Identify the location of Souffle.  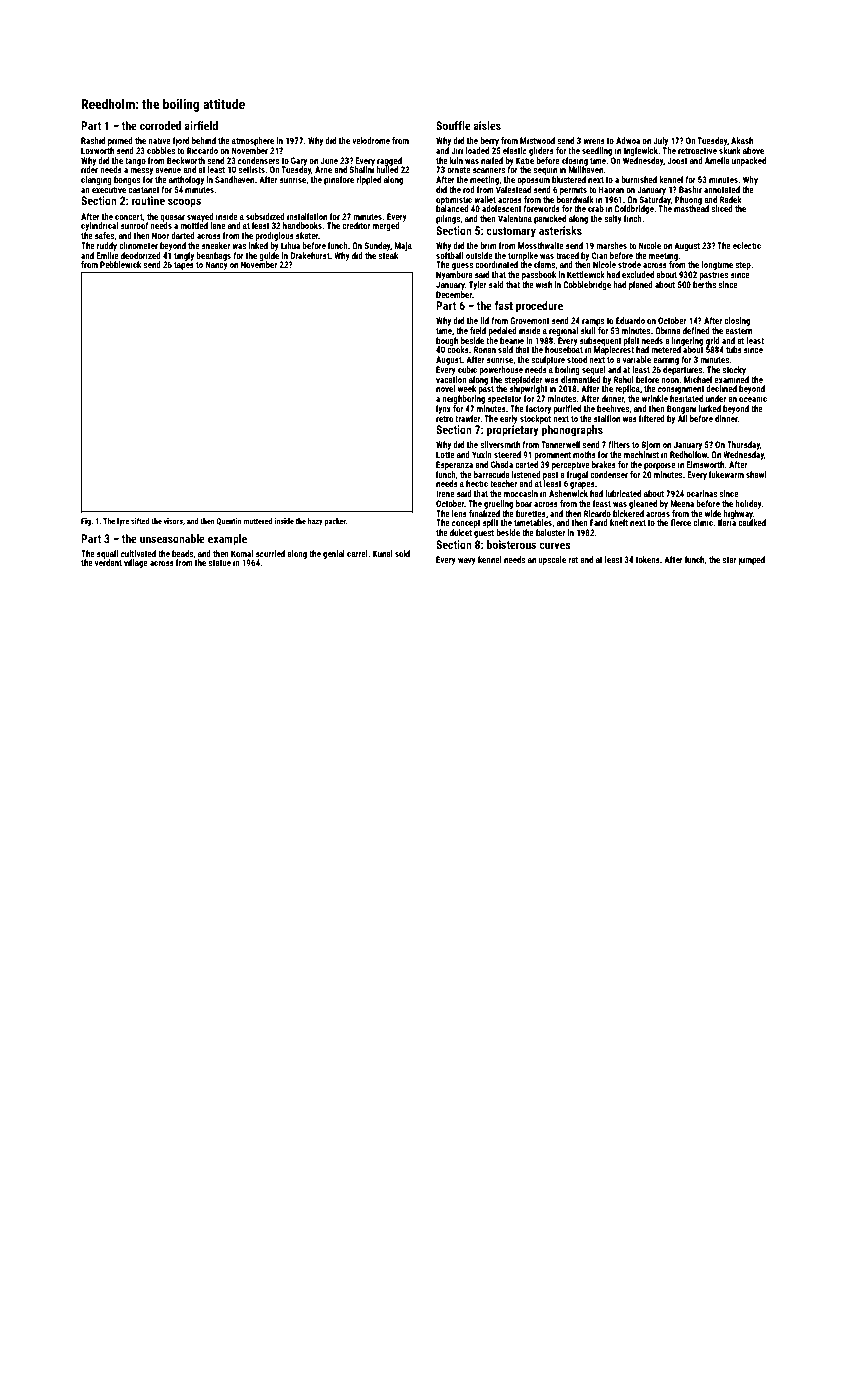
(453, 125).
